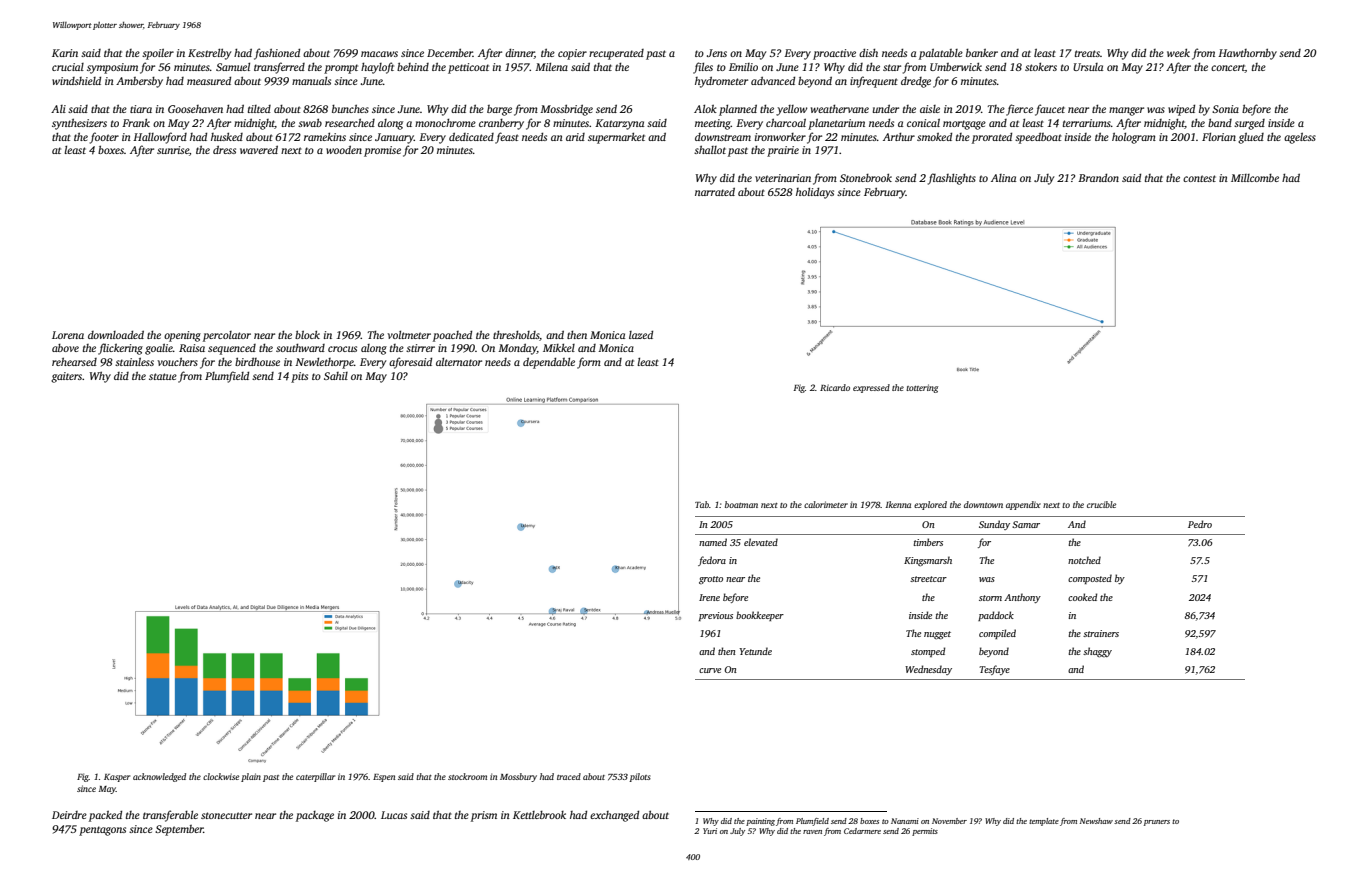 The height and width of the document is (887, 1372). Describe the element at coordinates (484, 816) in the document. I see `prism` at that location.
